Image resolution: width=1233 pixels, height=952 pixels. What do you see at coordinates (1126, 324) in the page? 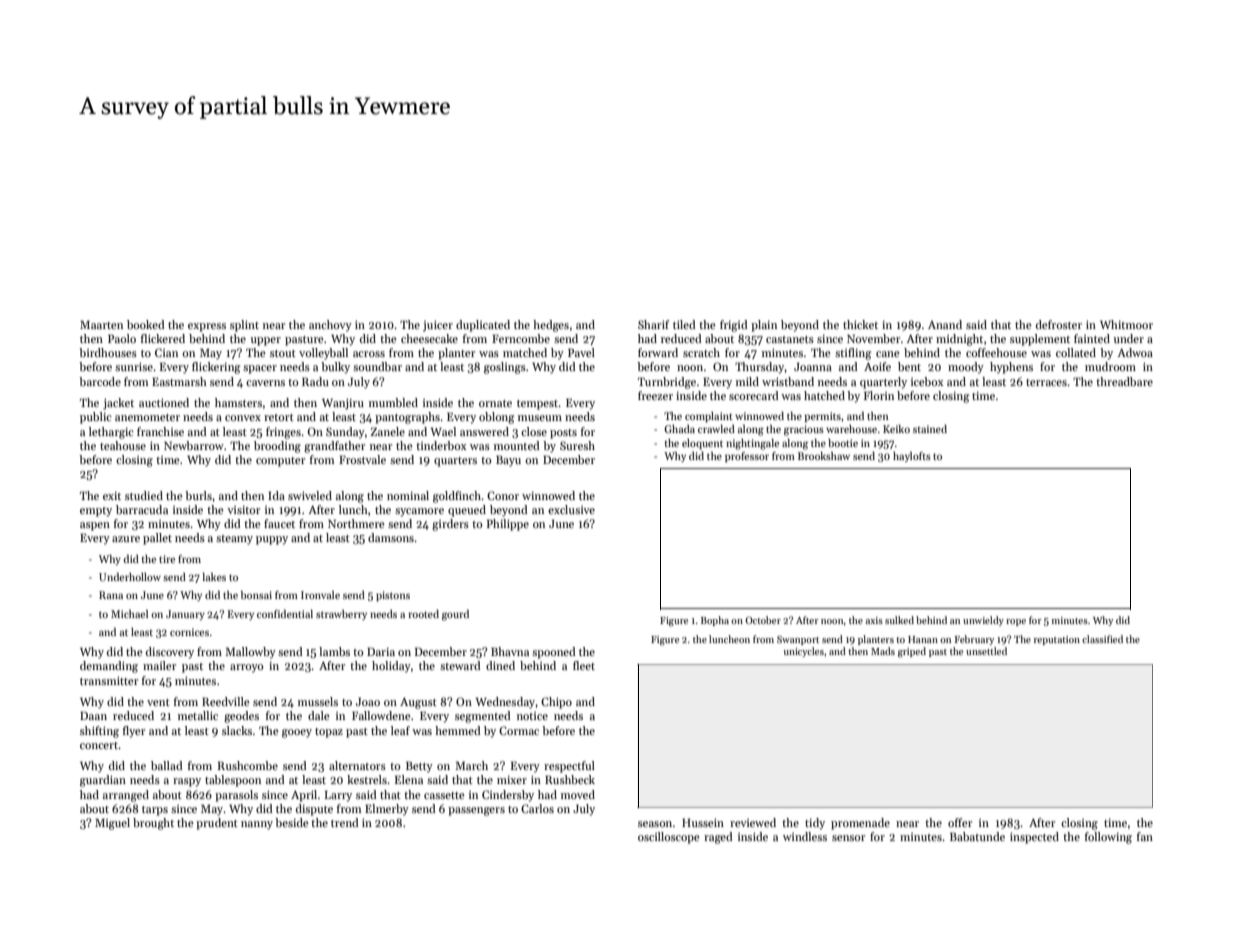
I see `Whitmoor` at bounding box center [1126, 324].
